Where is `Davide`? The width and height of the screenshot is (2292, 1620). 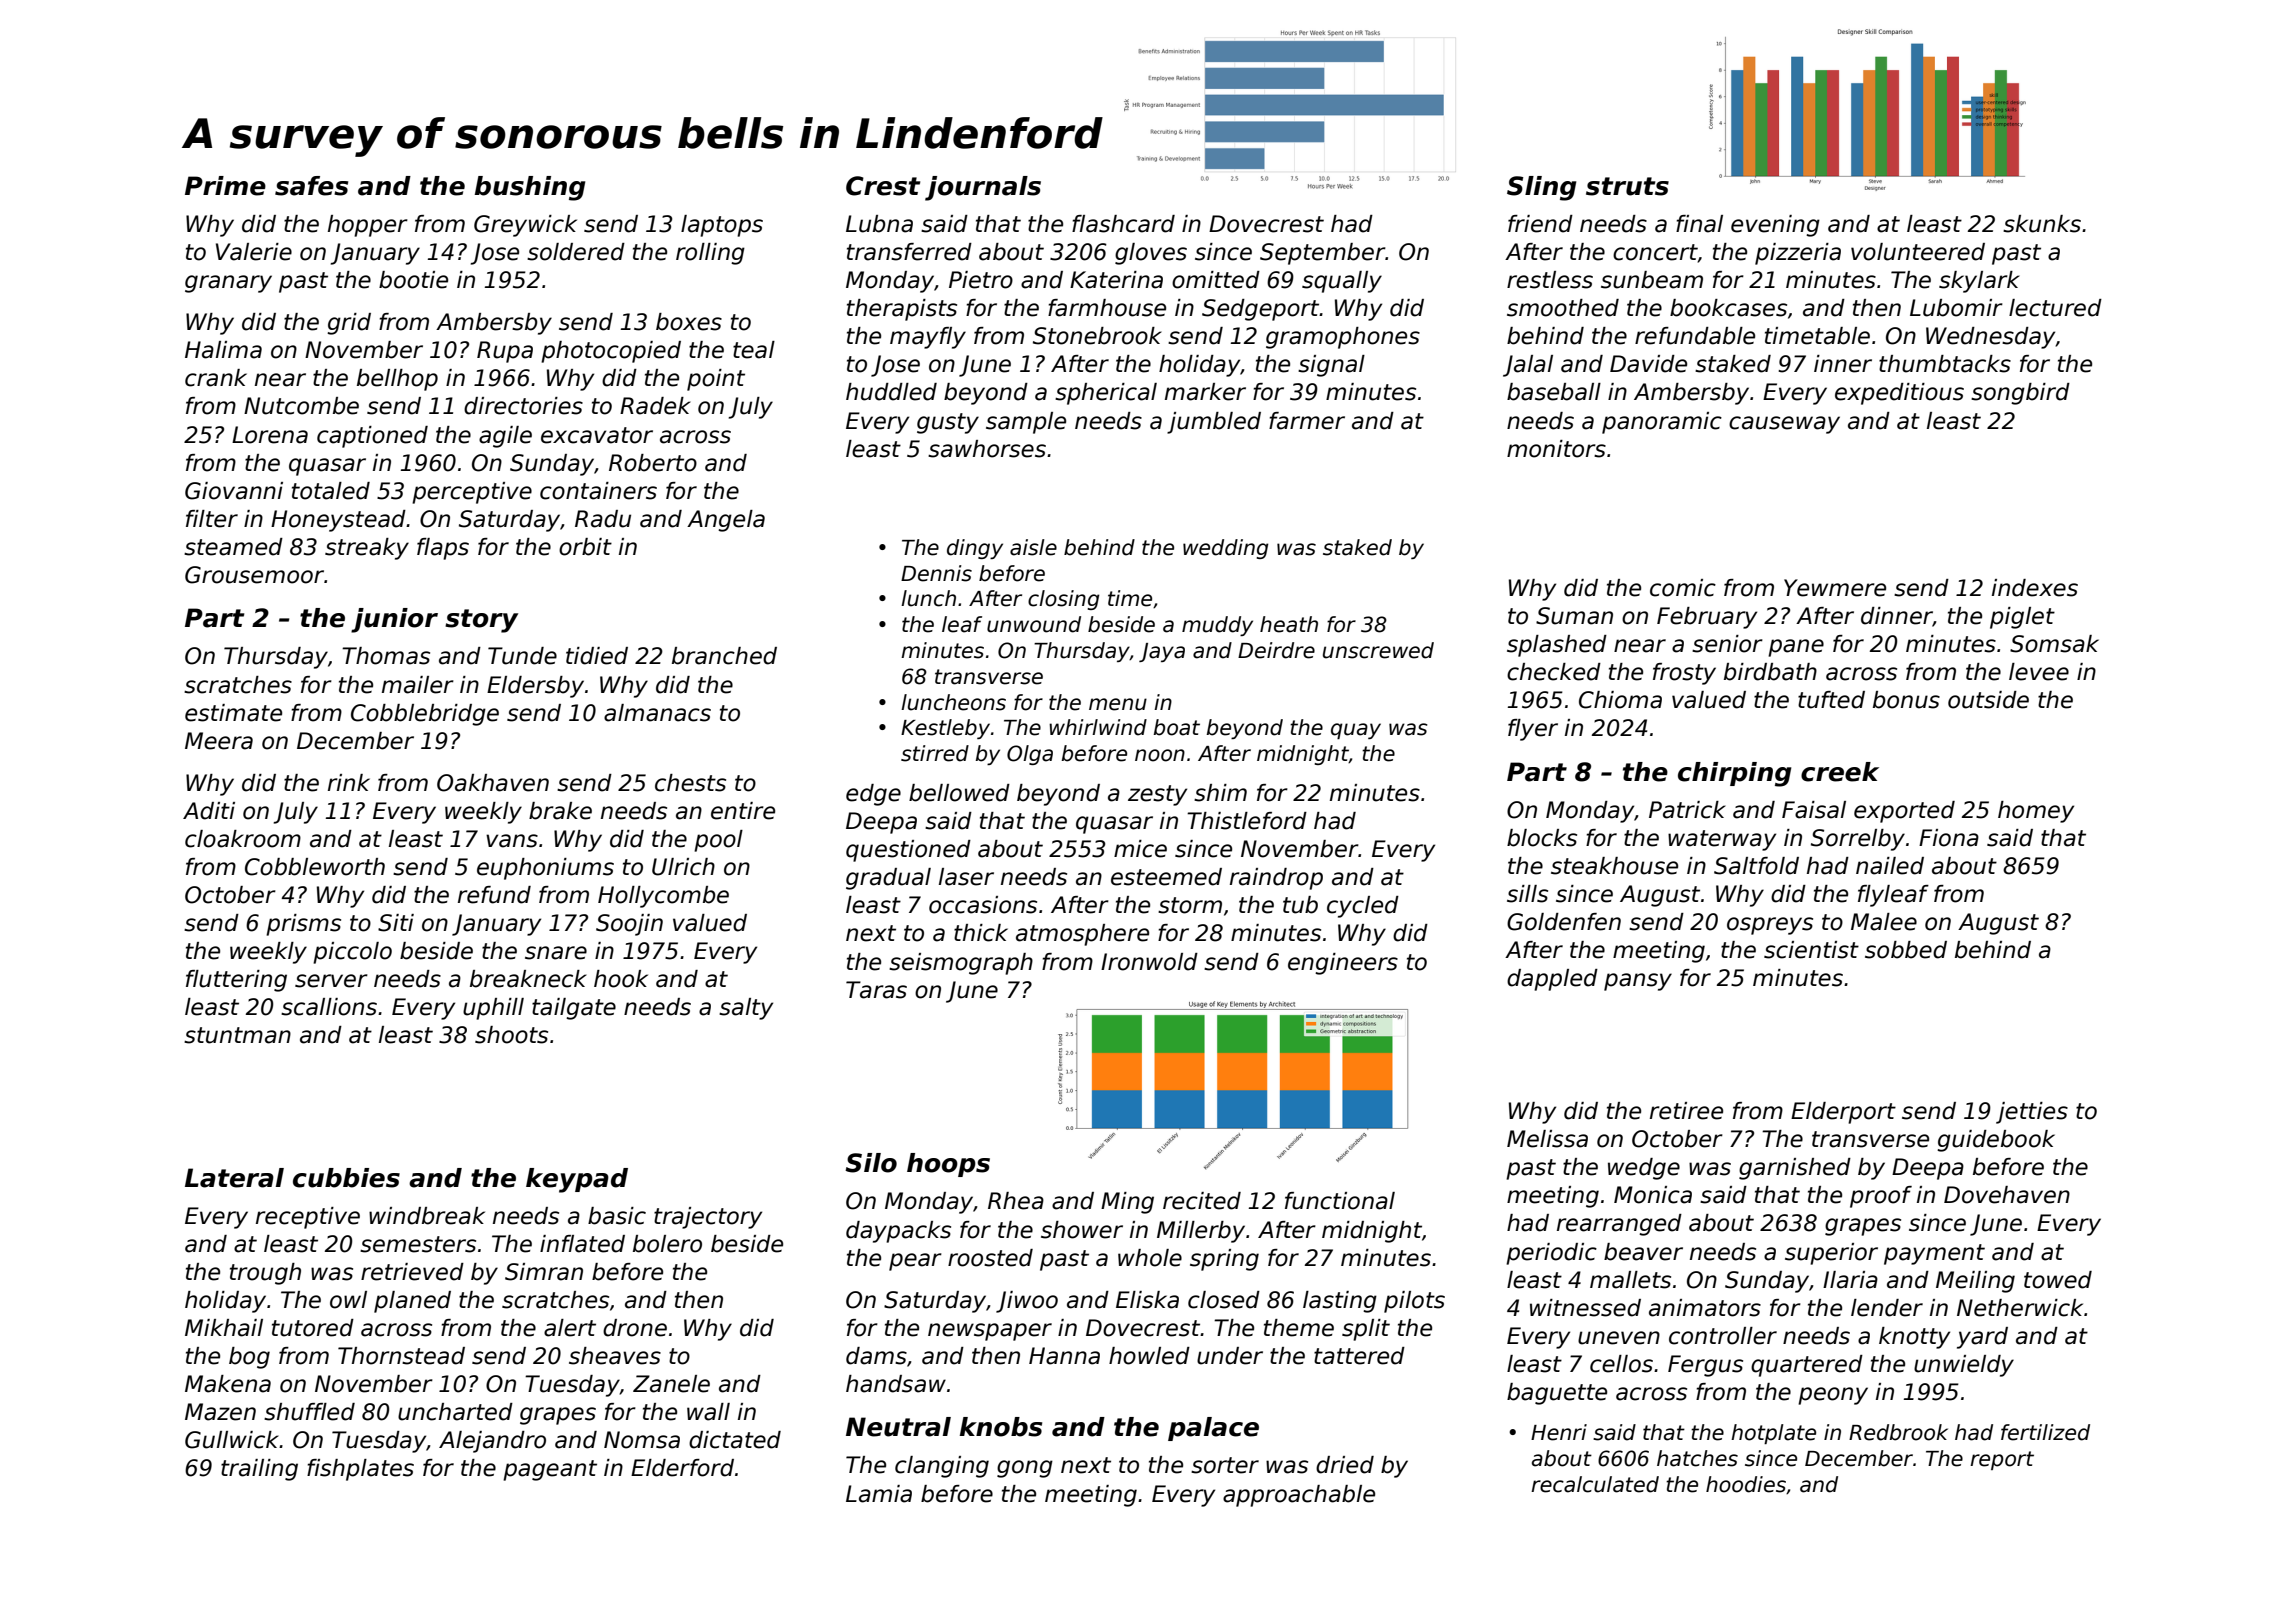 Davide is located at coordinates (1648, 364).
